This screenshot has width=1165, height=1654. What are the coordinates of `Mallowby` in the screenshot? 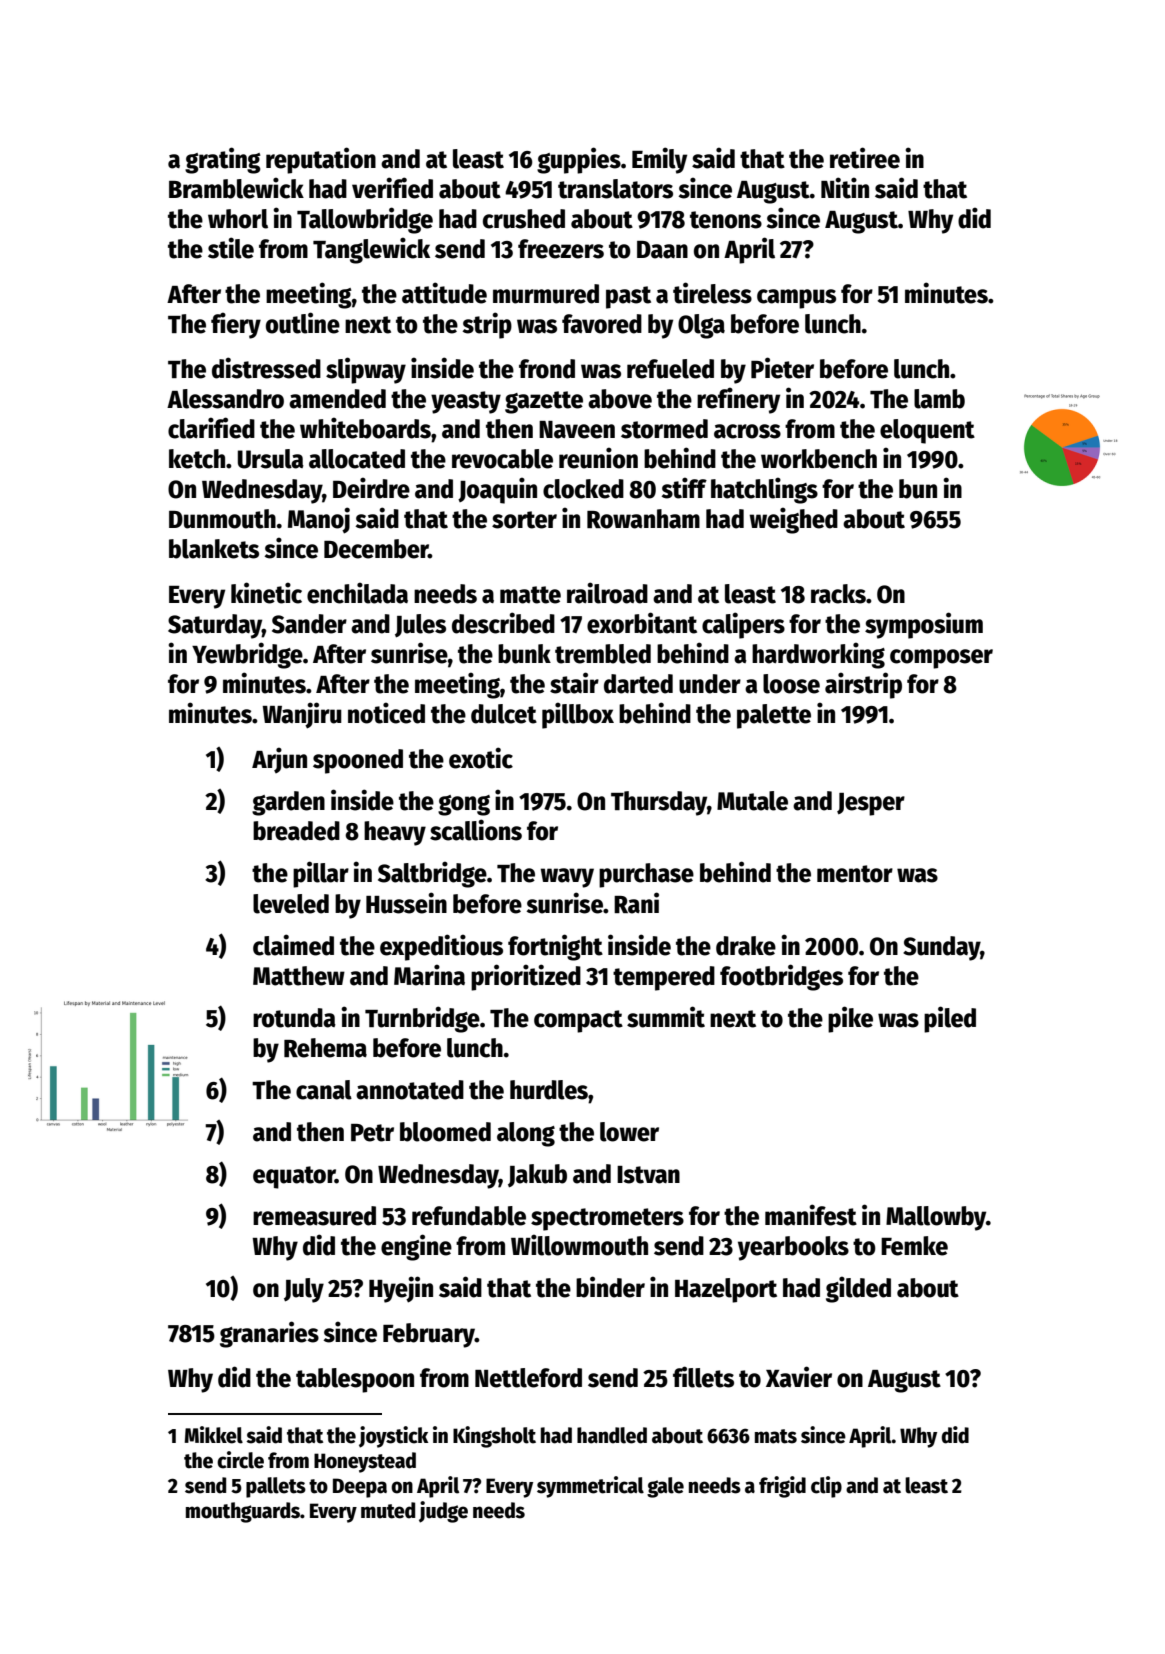 It's located at (936, 1218).
